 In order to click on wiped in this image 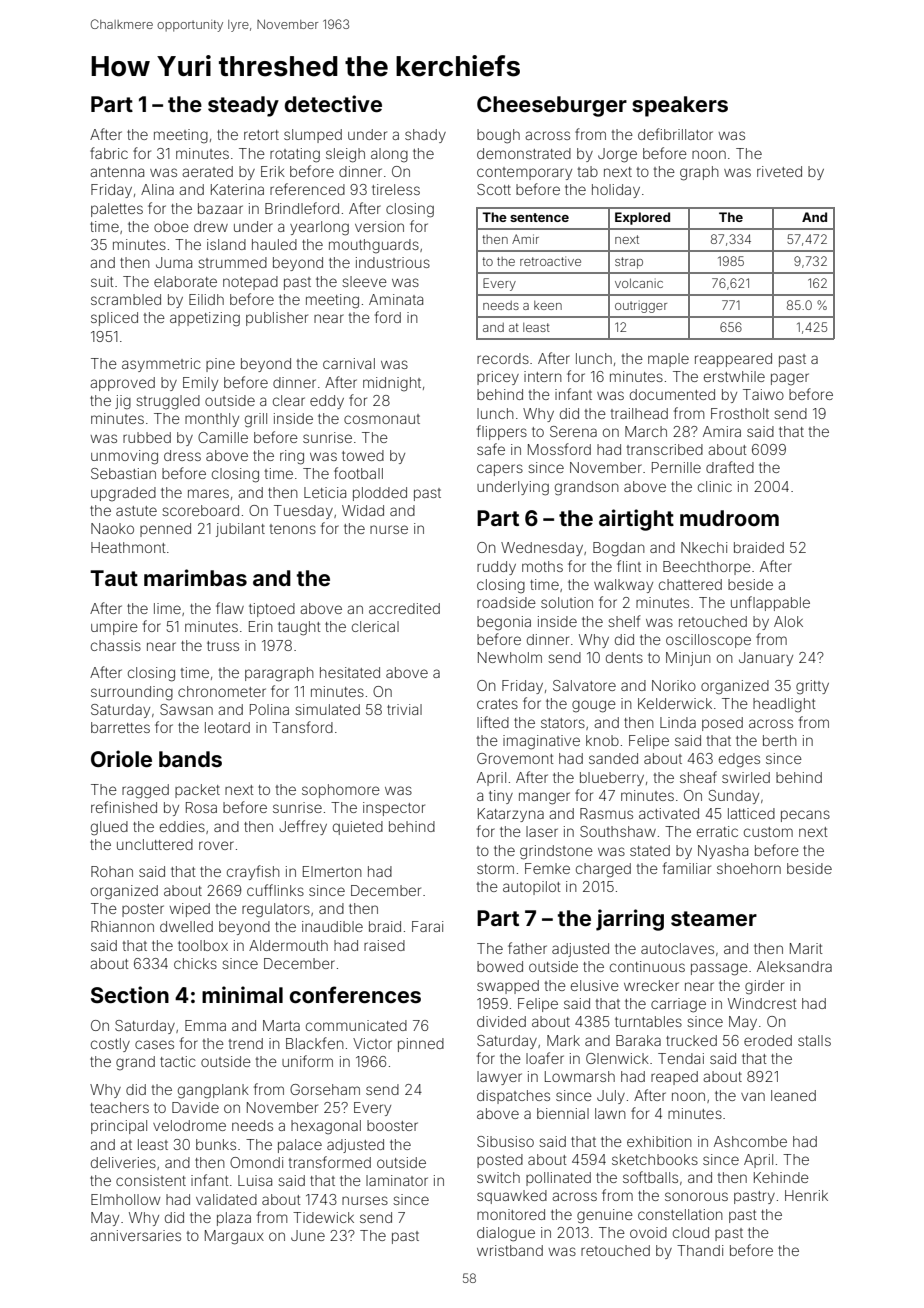, I will do `click(189, 910)`.
